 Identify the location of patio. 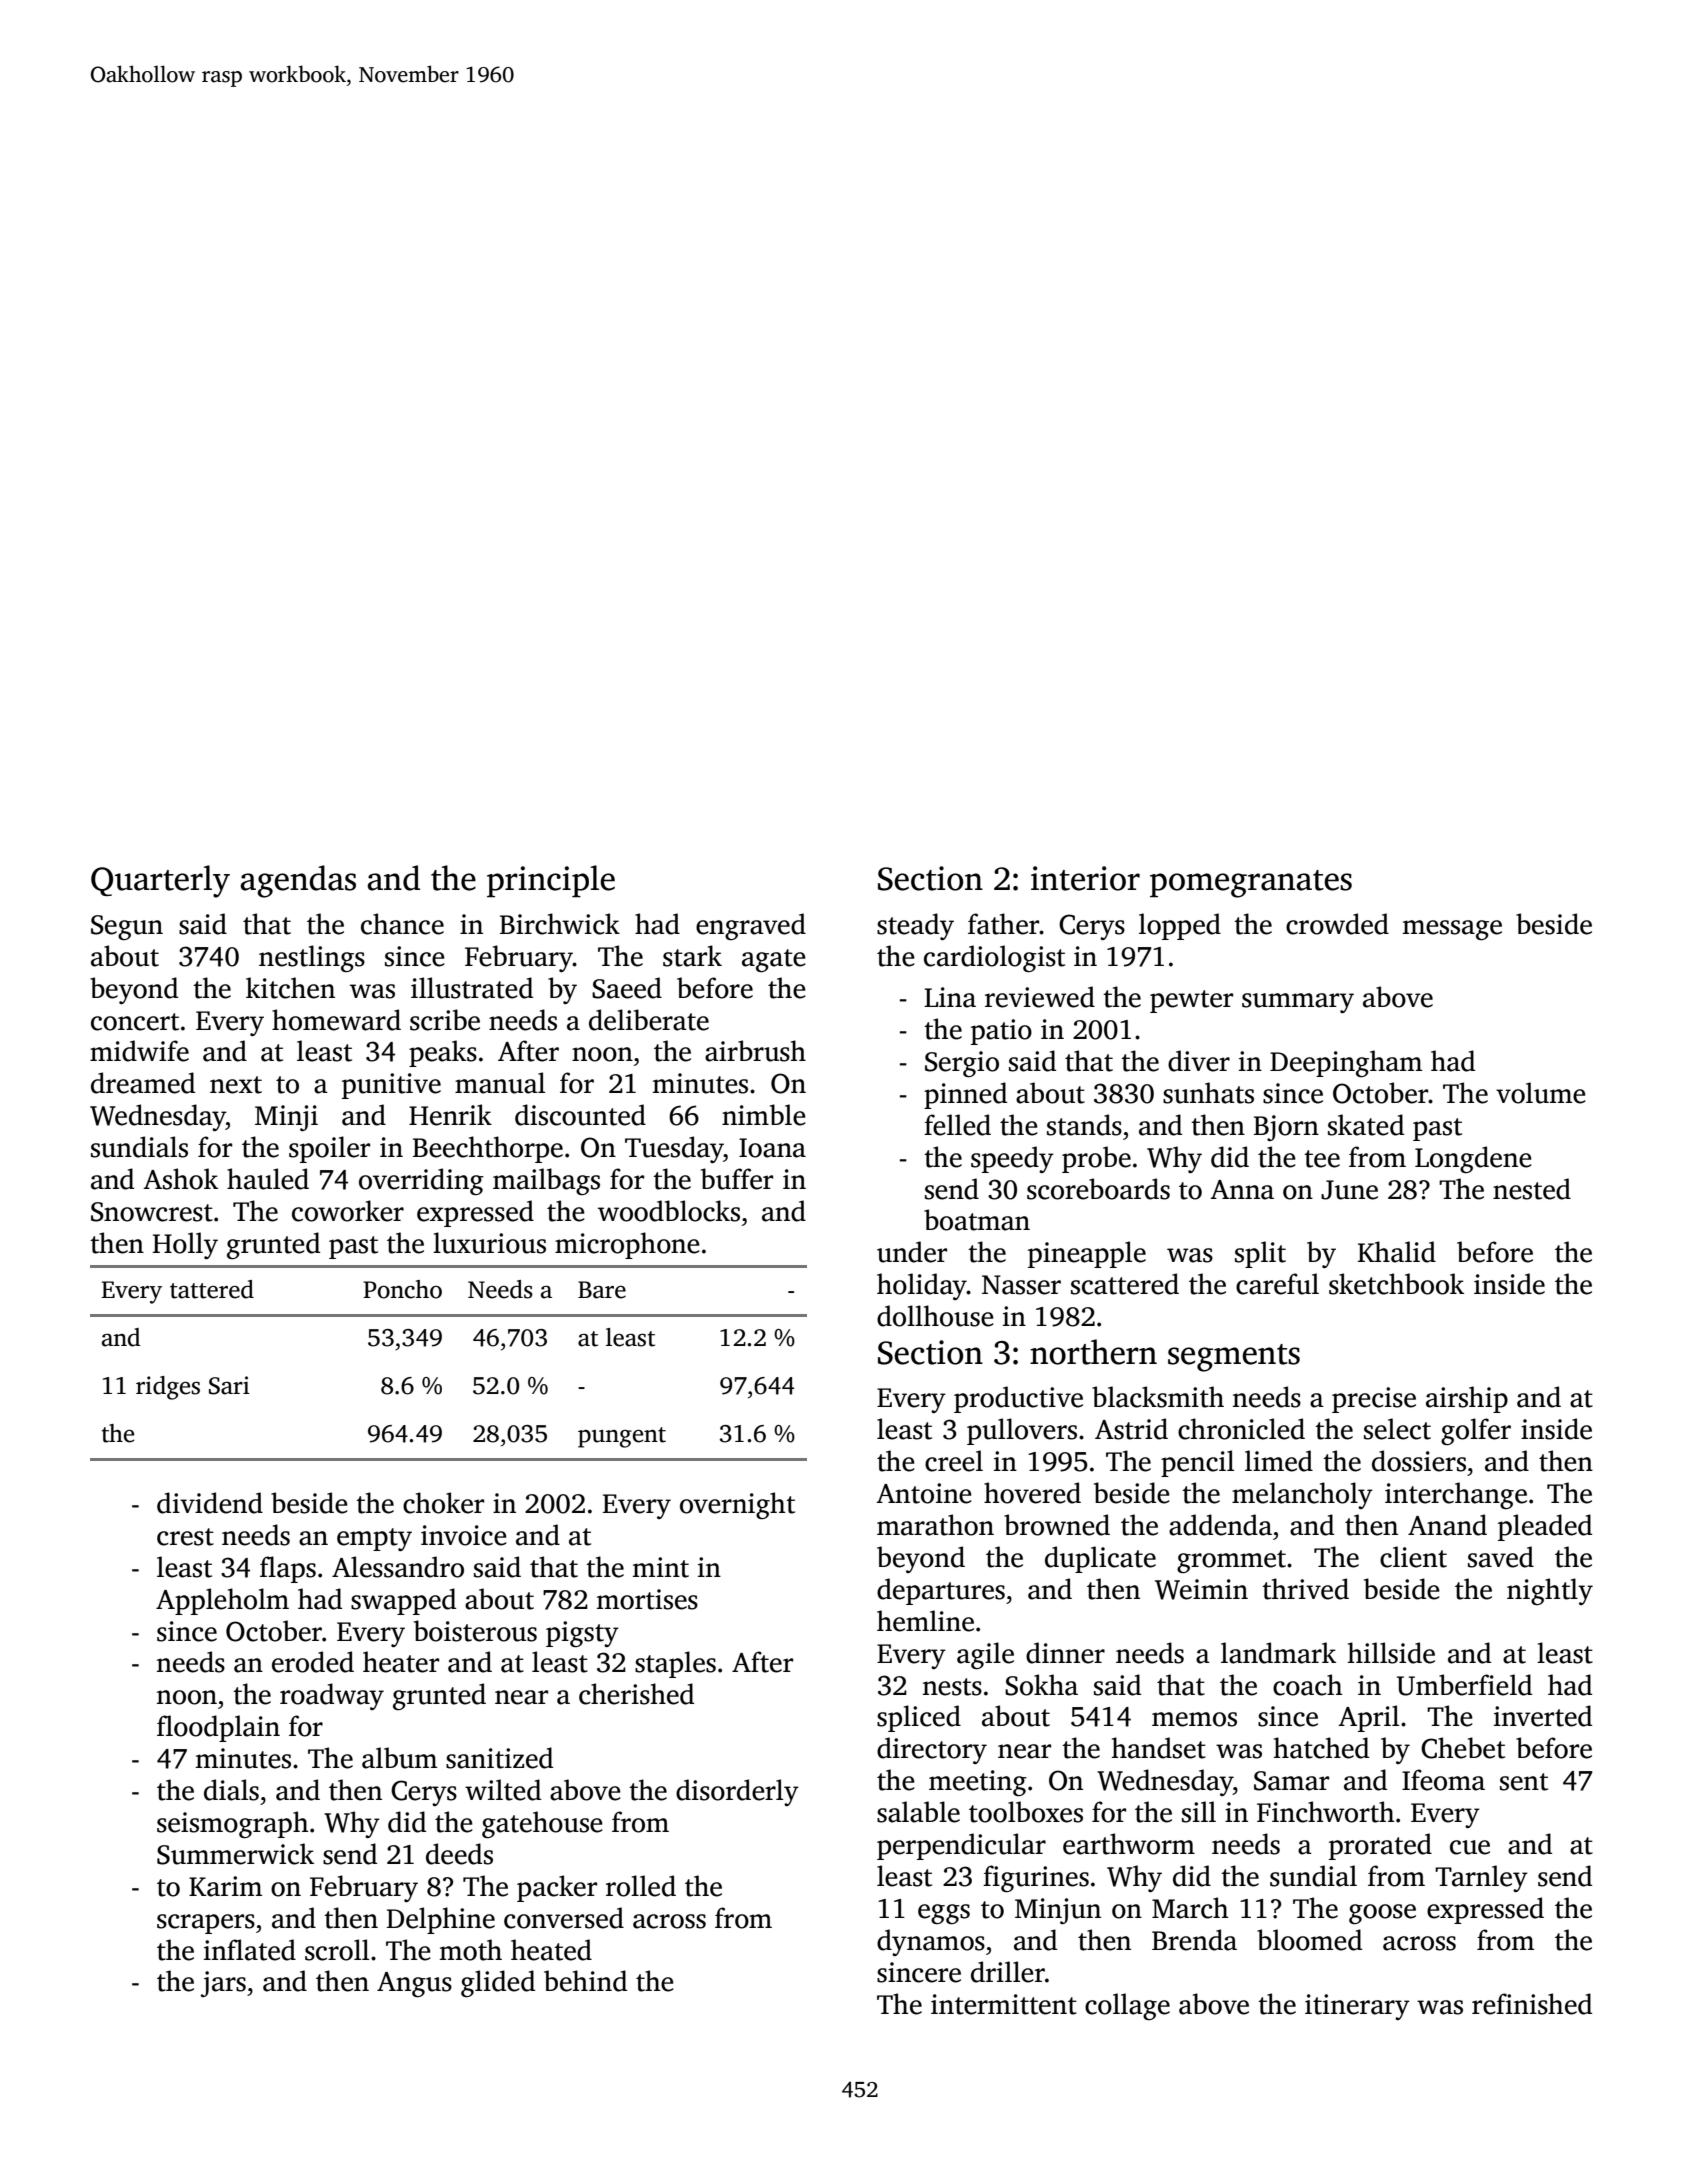
(1001, 1032).
